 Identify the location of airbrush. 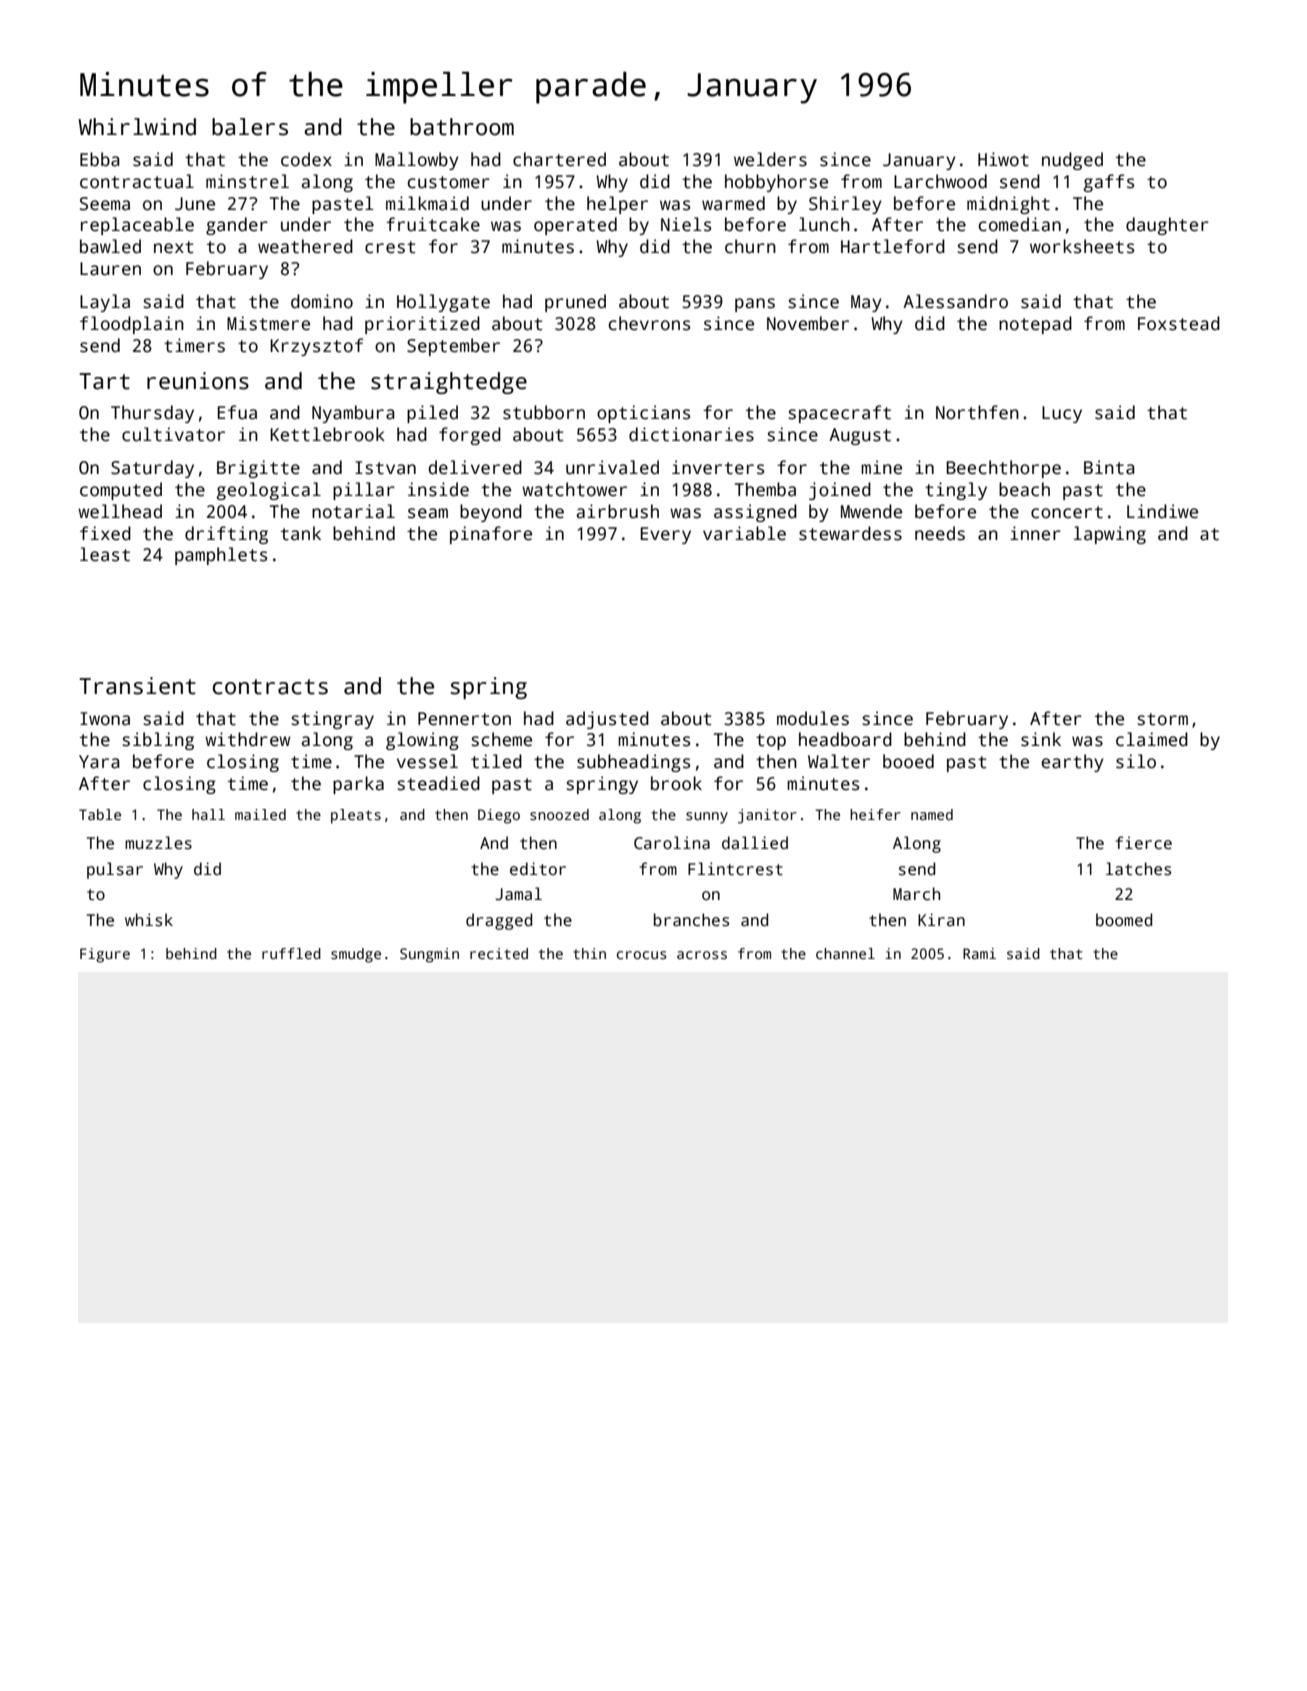
(617, 511).
